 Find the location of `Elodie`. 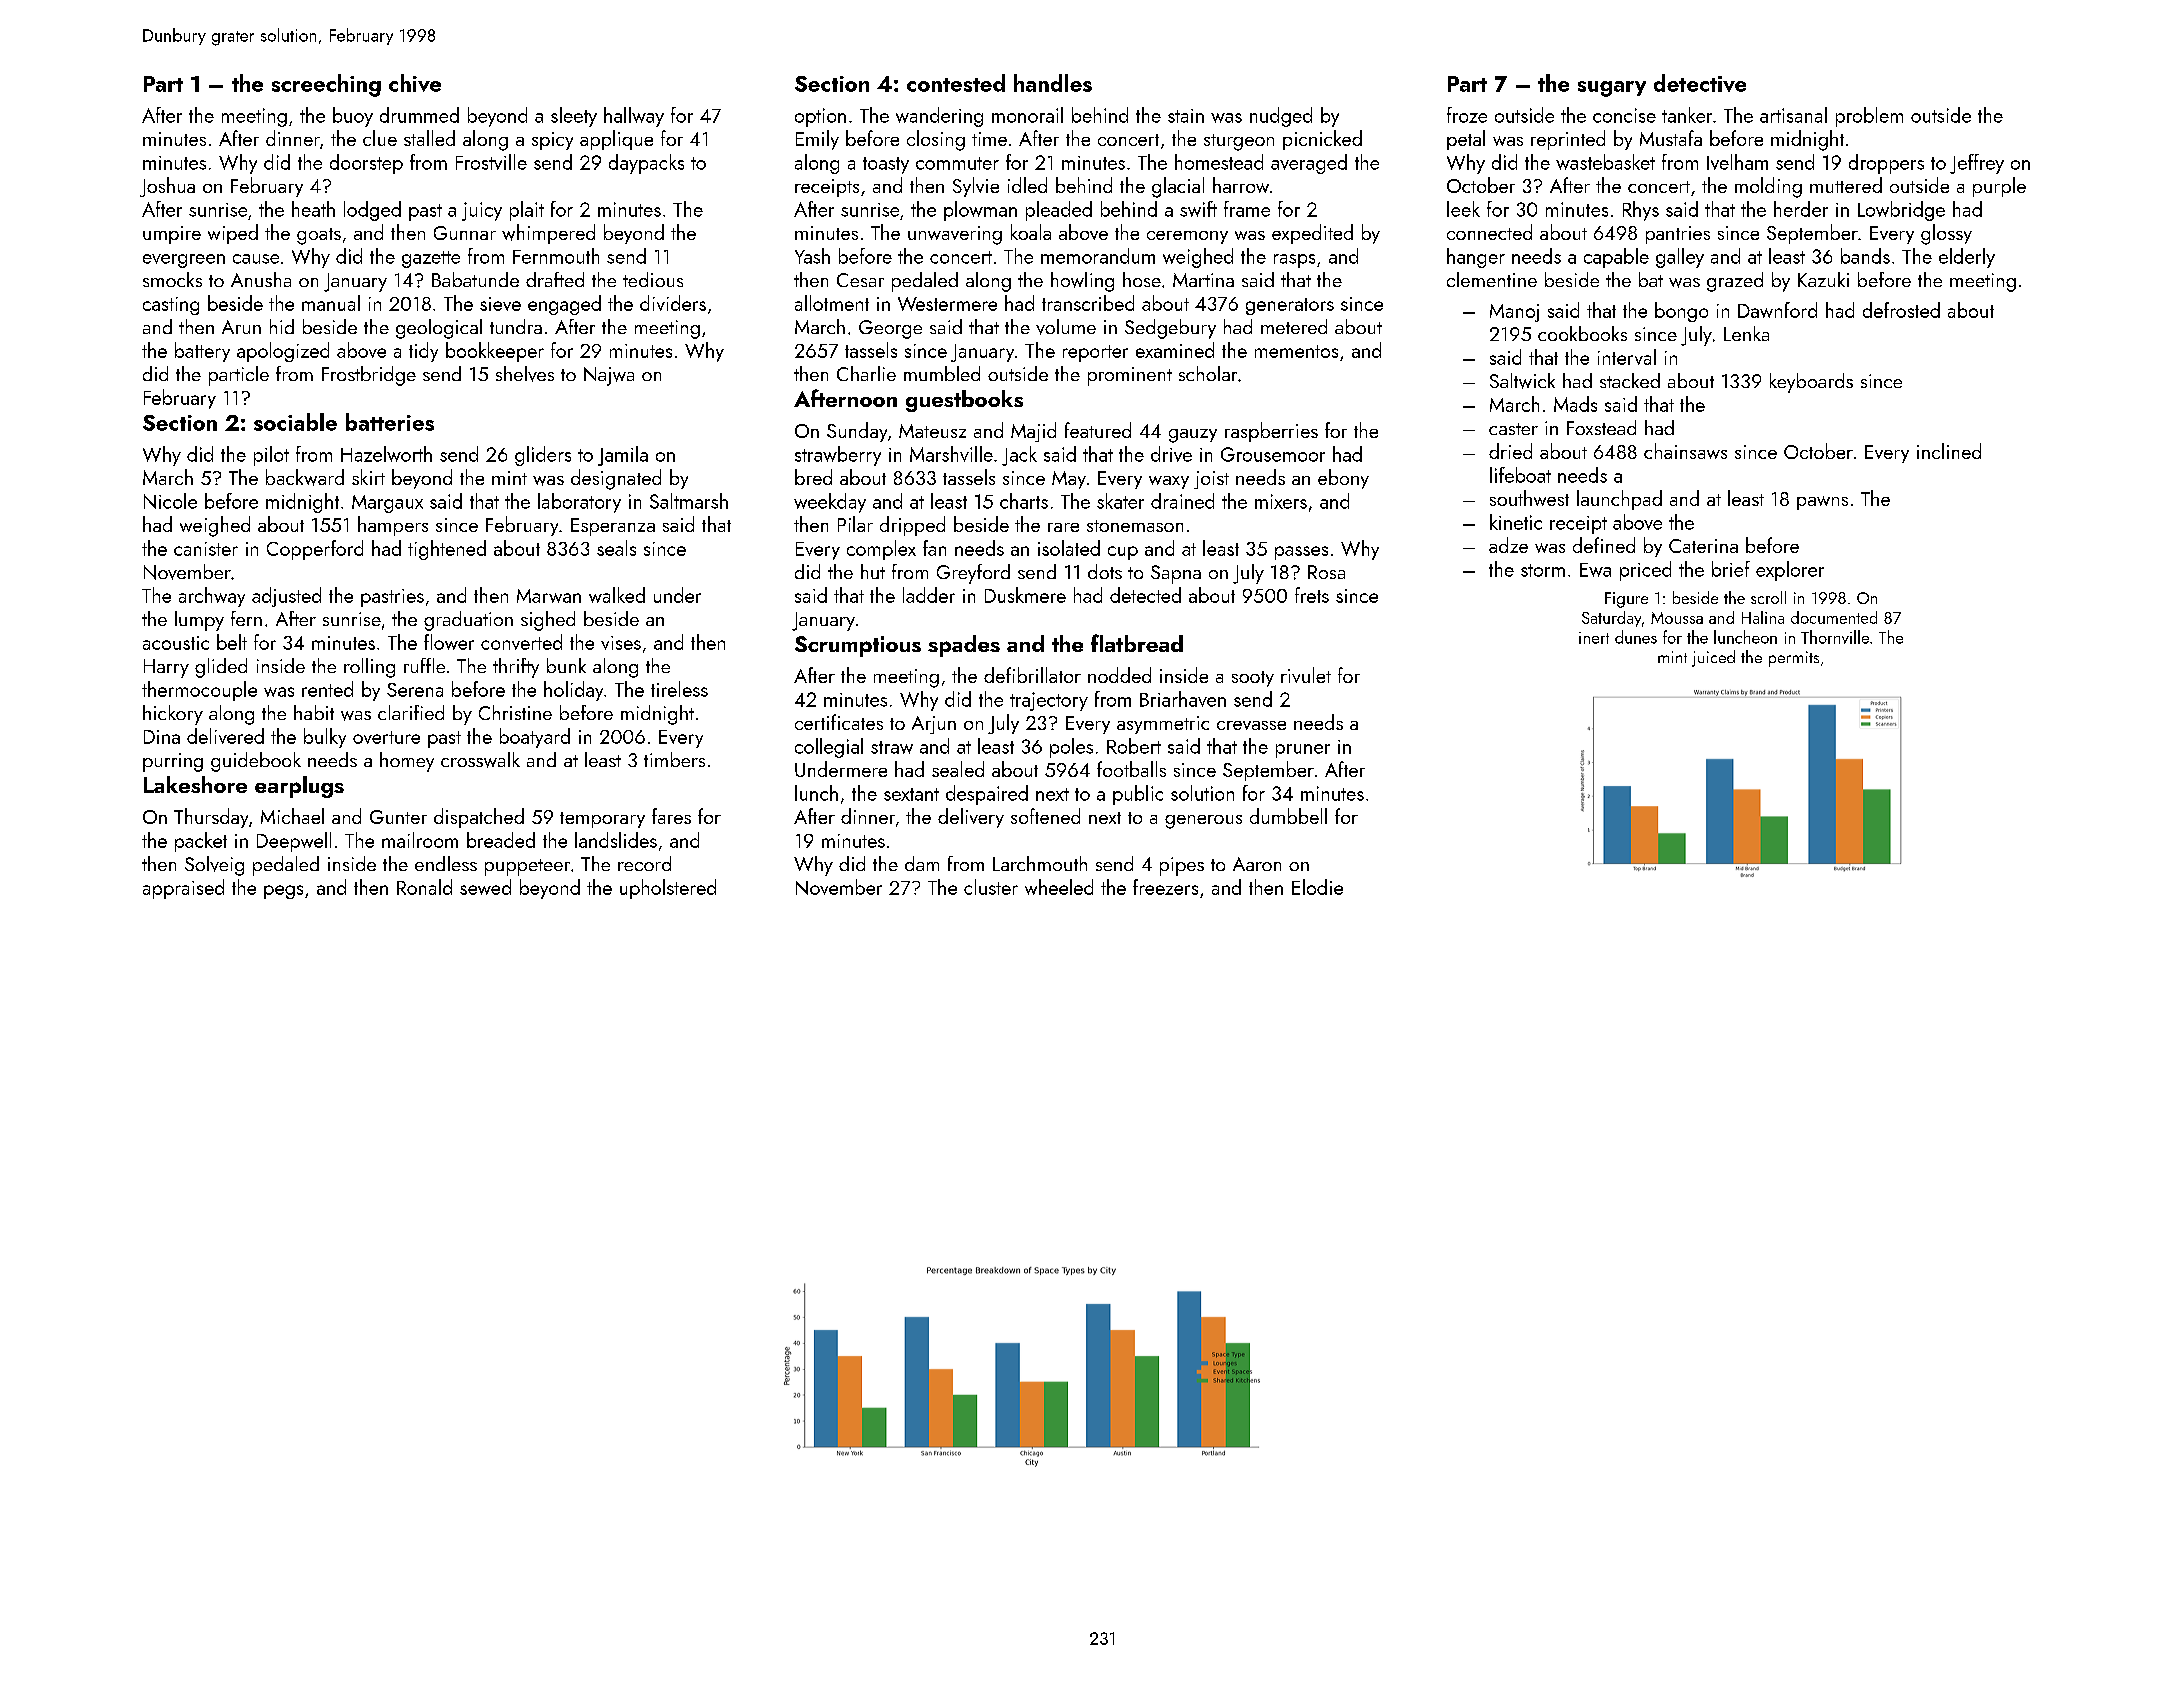

Elodie is located at coordinates (1317, 887).
